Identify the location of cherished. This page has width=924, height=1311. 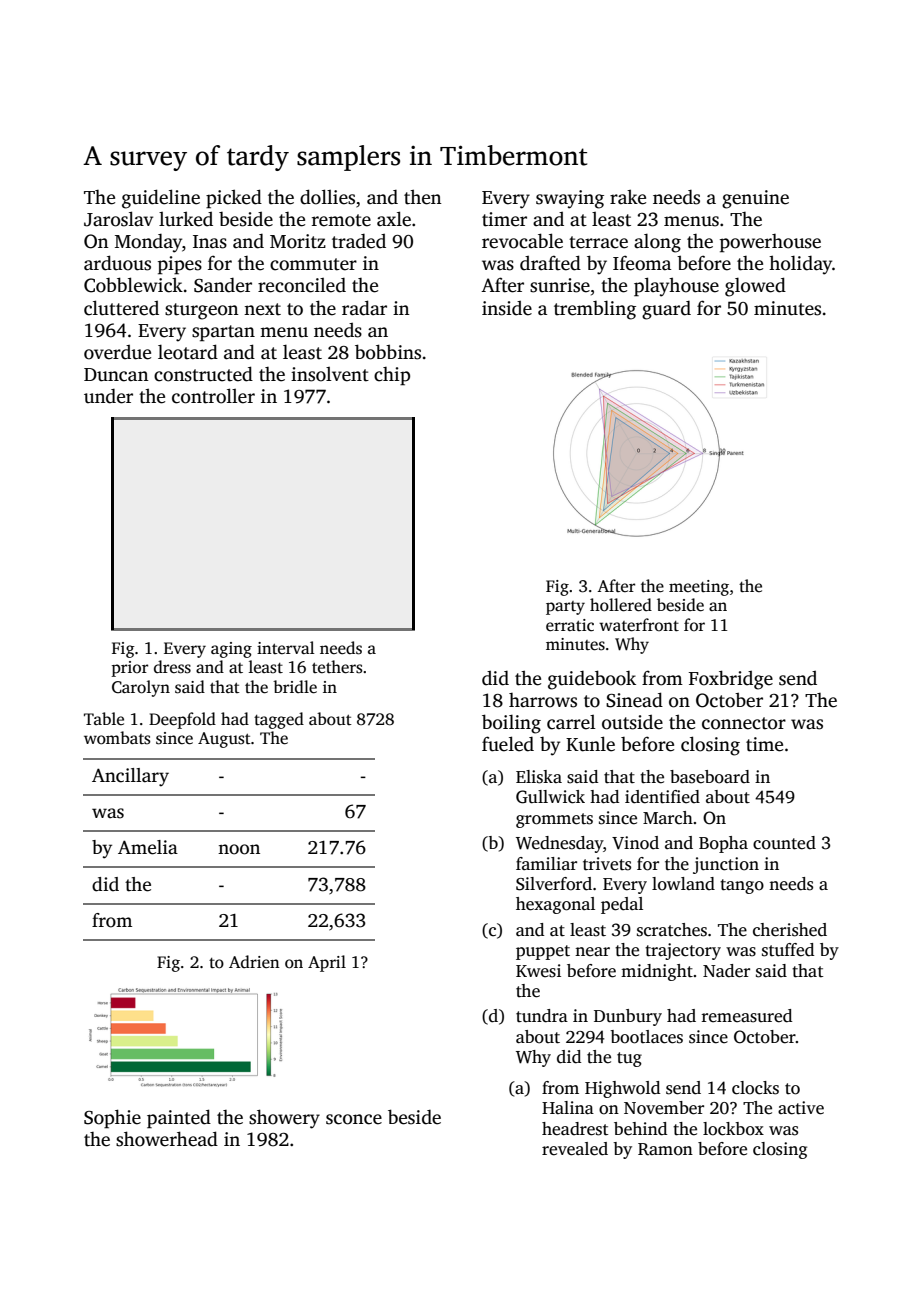
(790, 930).
